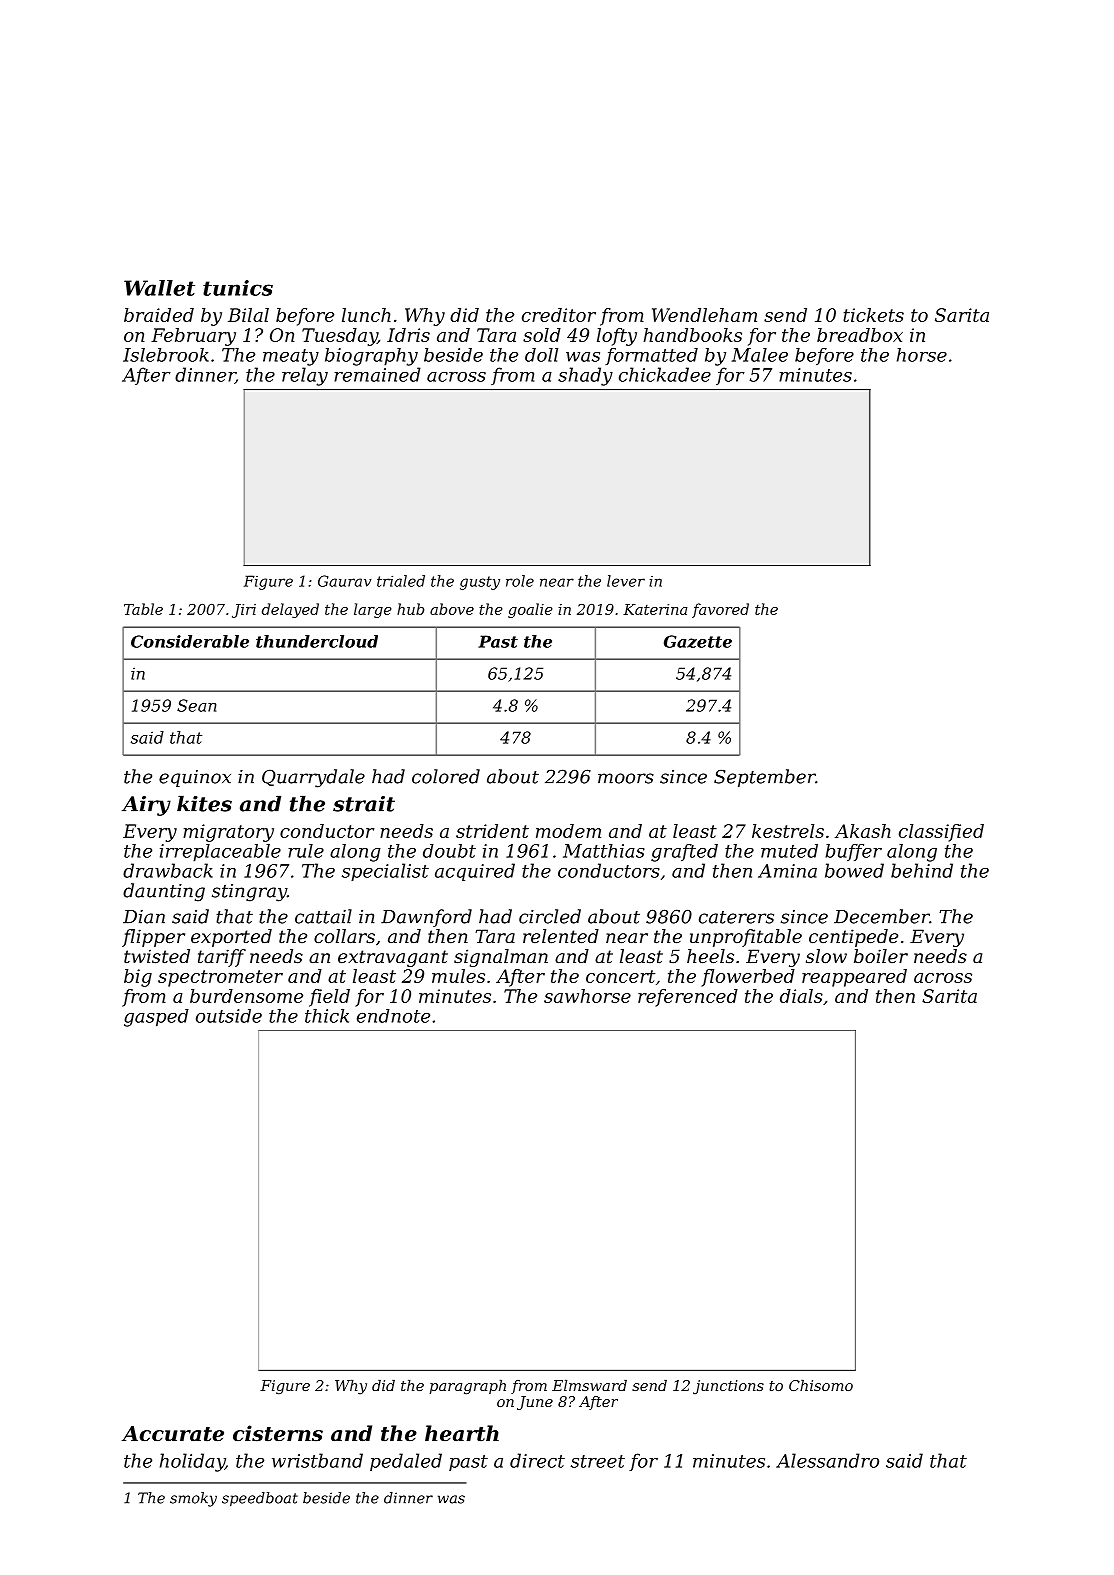 The width and height of the screenshot is (1114, 1575). Describe the element at coordinates (698, 641) in the screenshot. I see `Gazette` at that location.
